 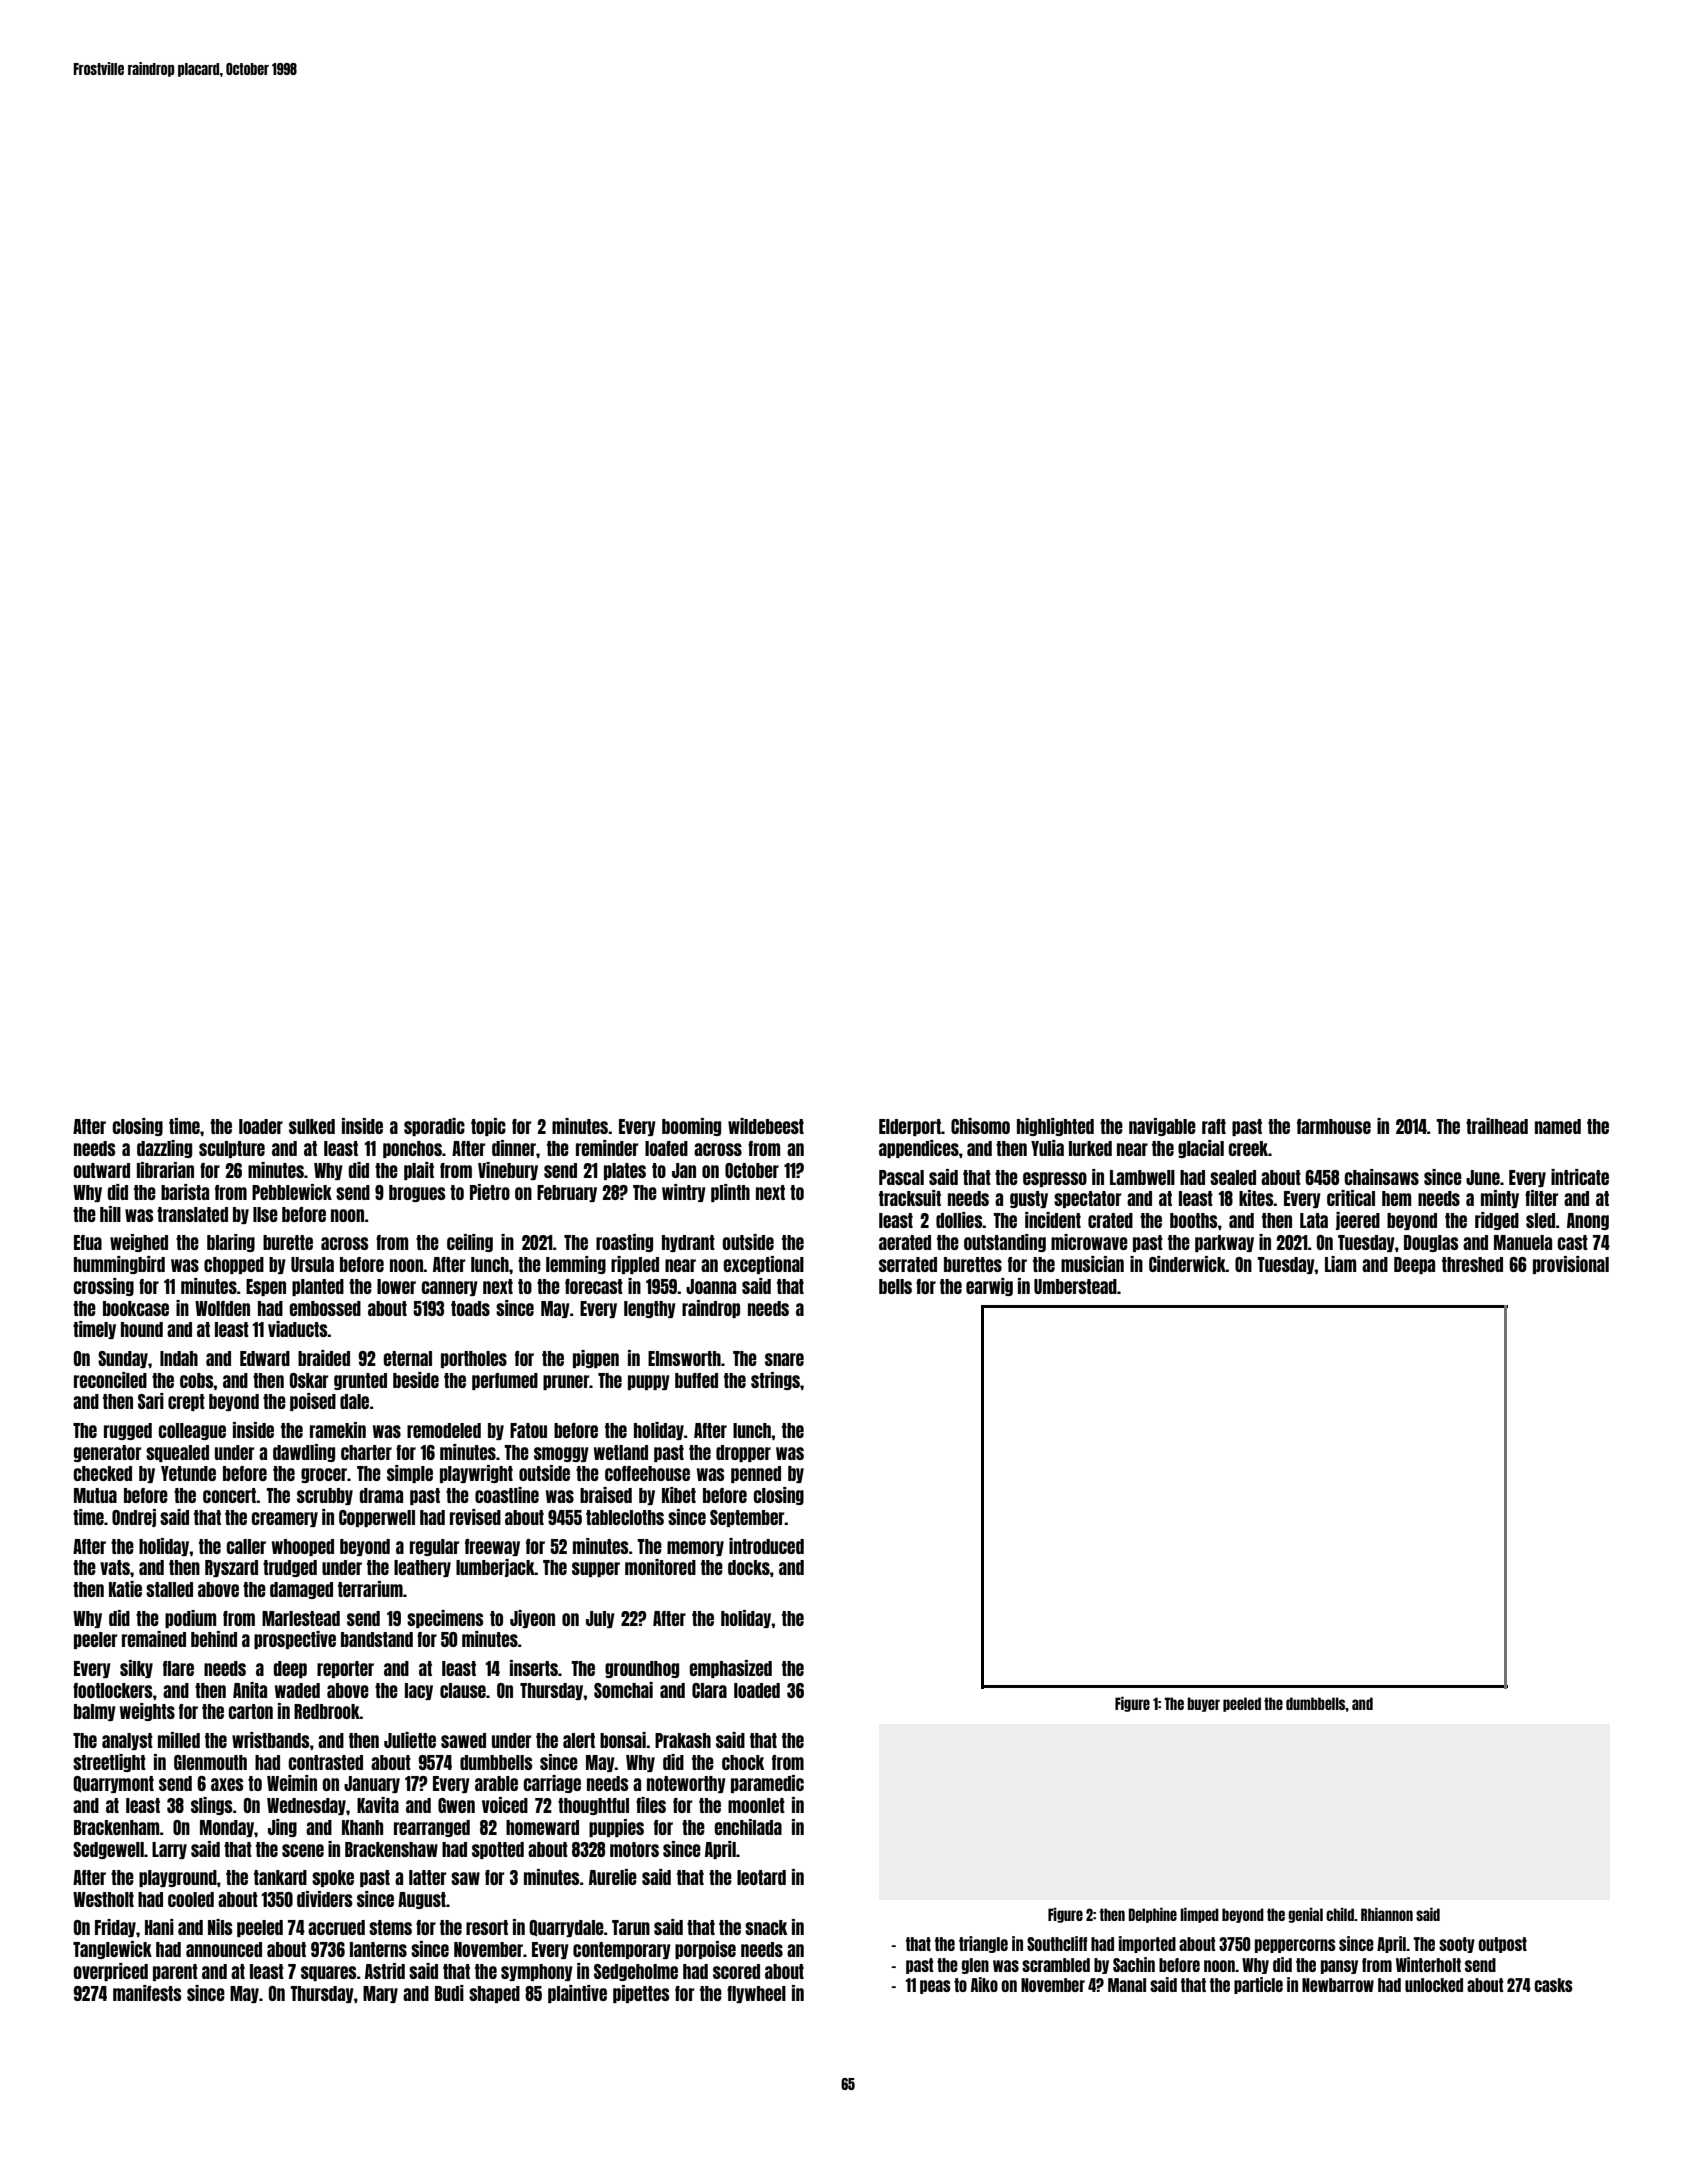 What do you see at coordinates (650, 1309) in the screenshot?
I see `lengthy` at bounding box center [650, 1309].
